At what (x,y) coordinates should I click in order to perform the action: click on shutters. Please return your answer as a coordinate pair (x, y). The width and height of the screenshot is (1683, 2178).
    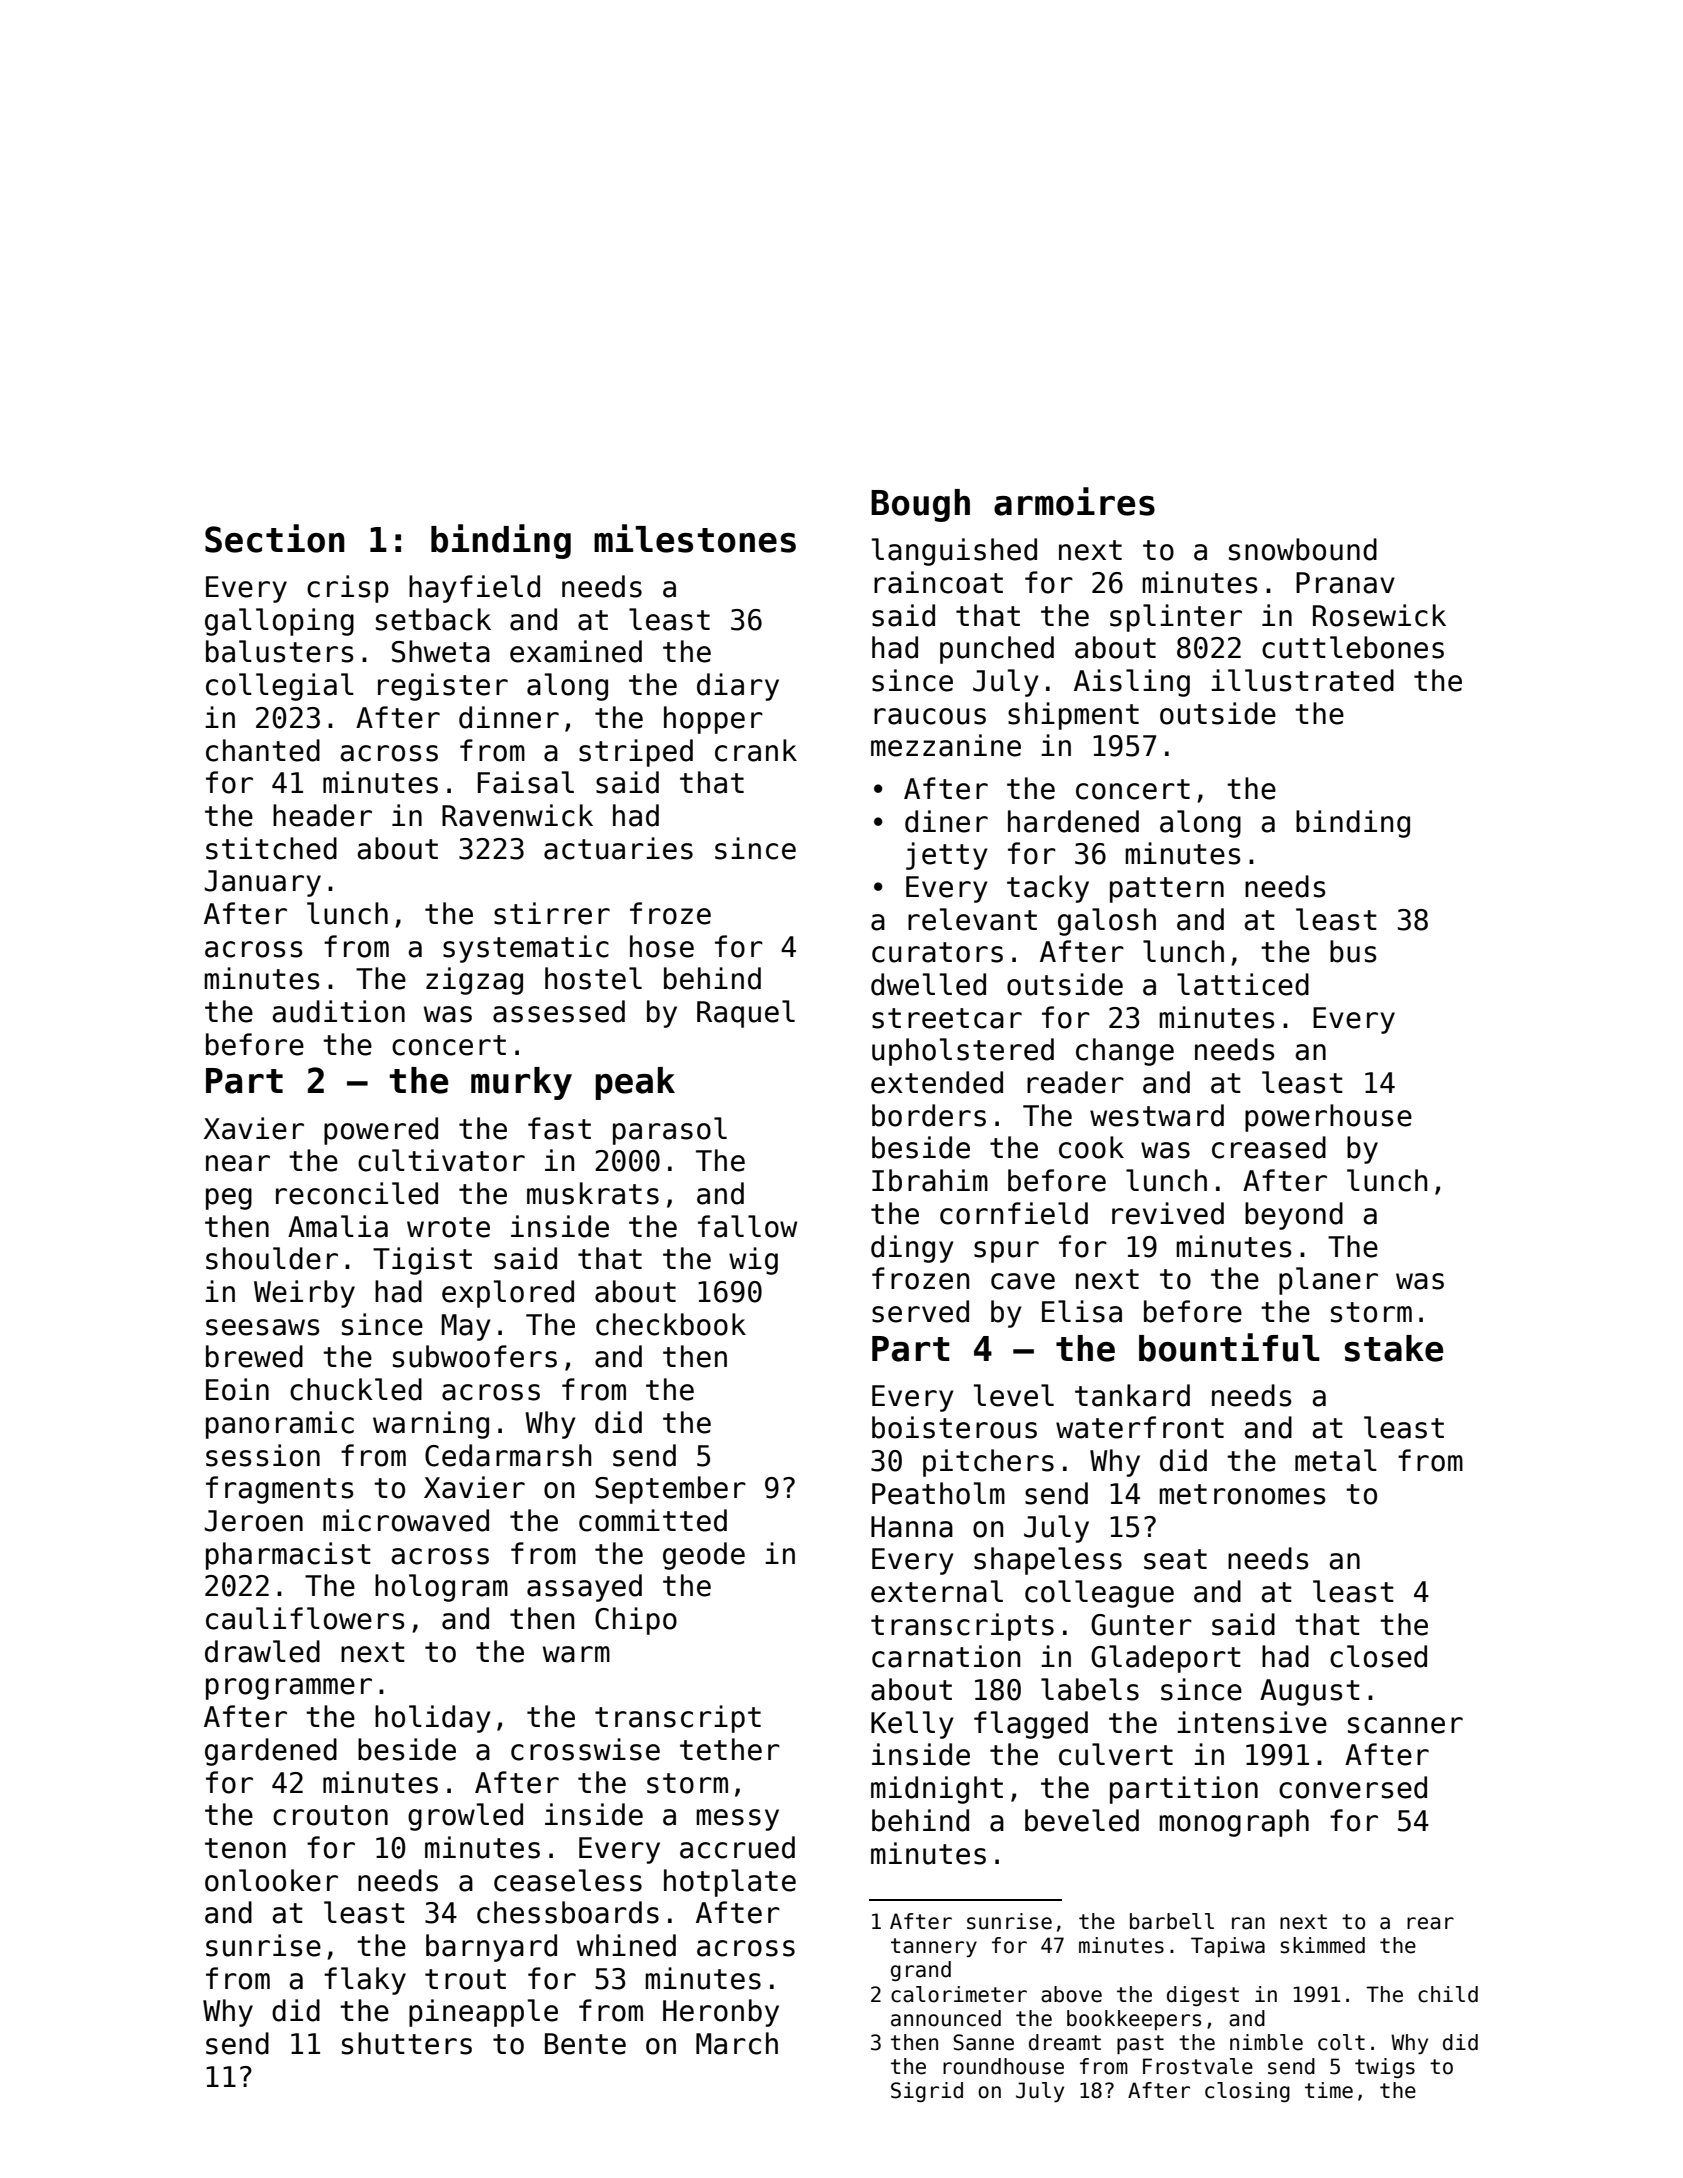
    Looking at the image, I should click on (407, 2043).
